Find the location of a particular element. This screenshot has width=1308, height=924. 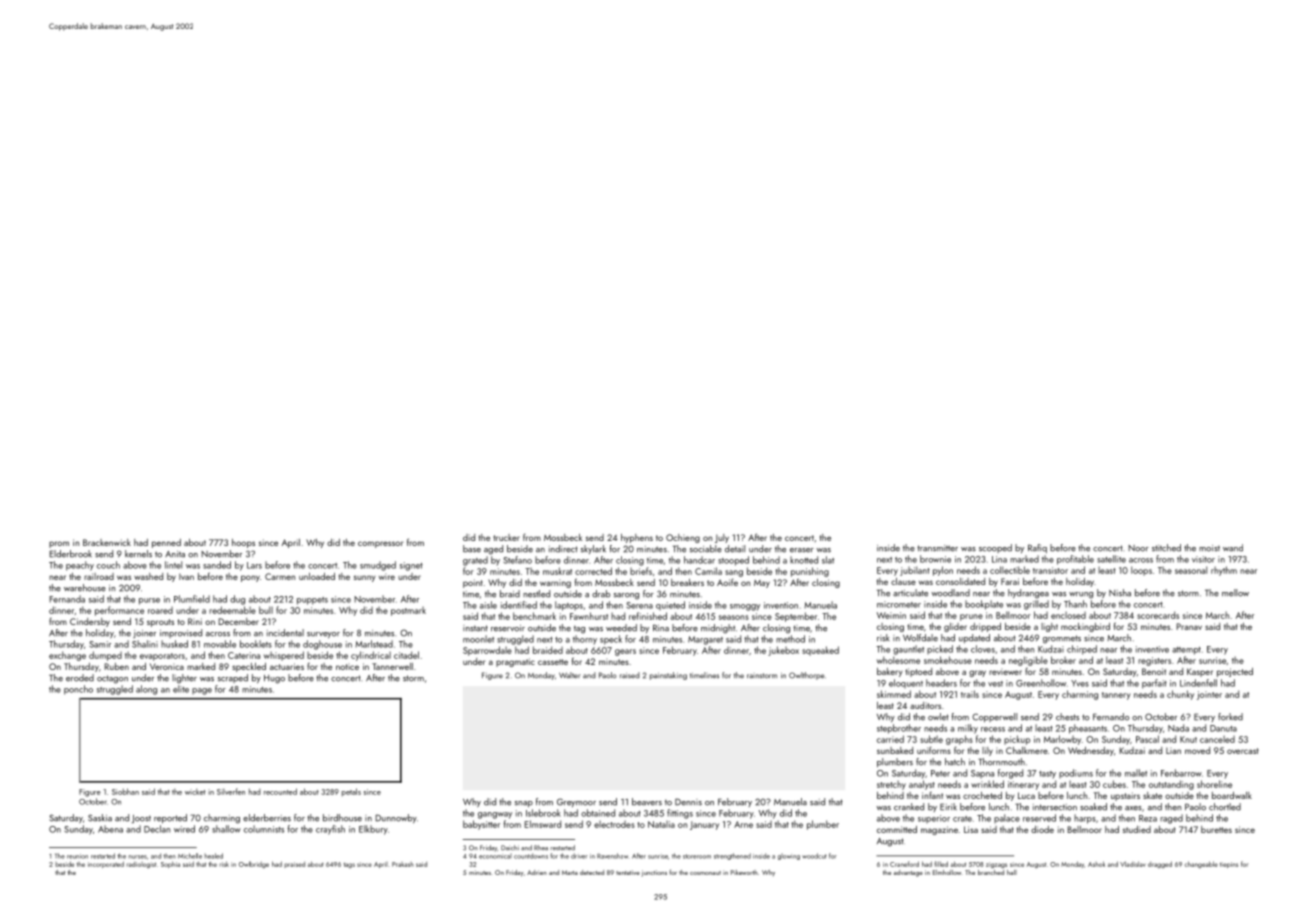

benchmark is located at coordinates (534, 616).
